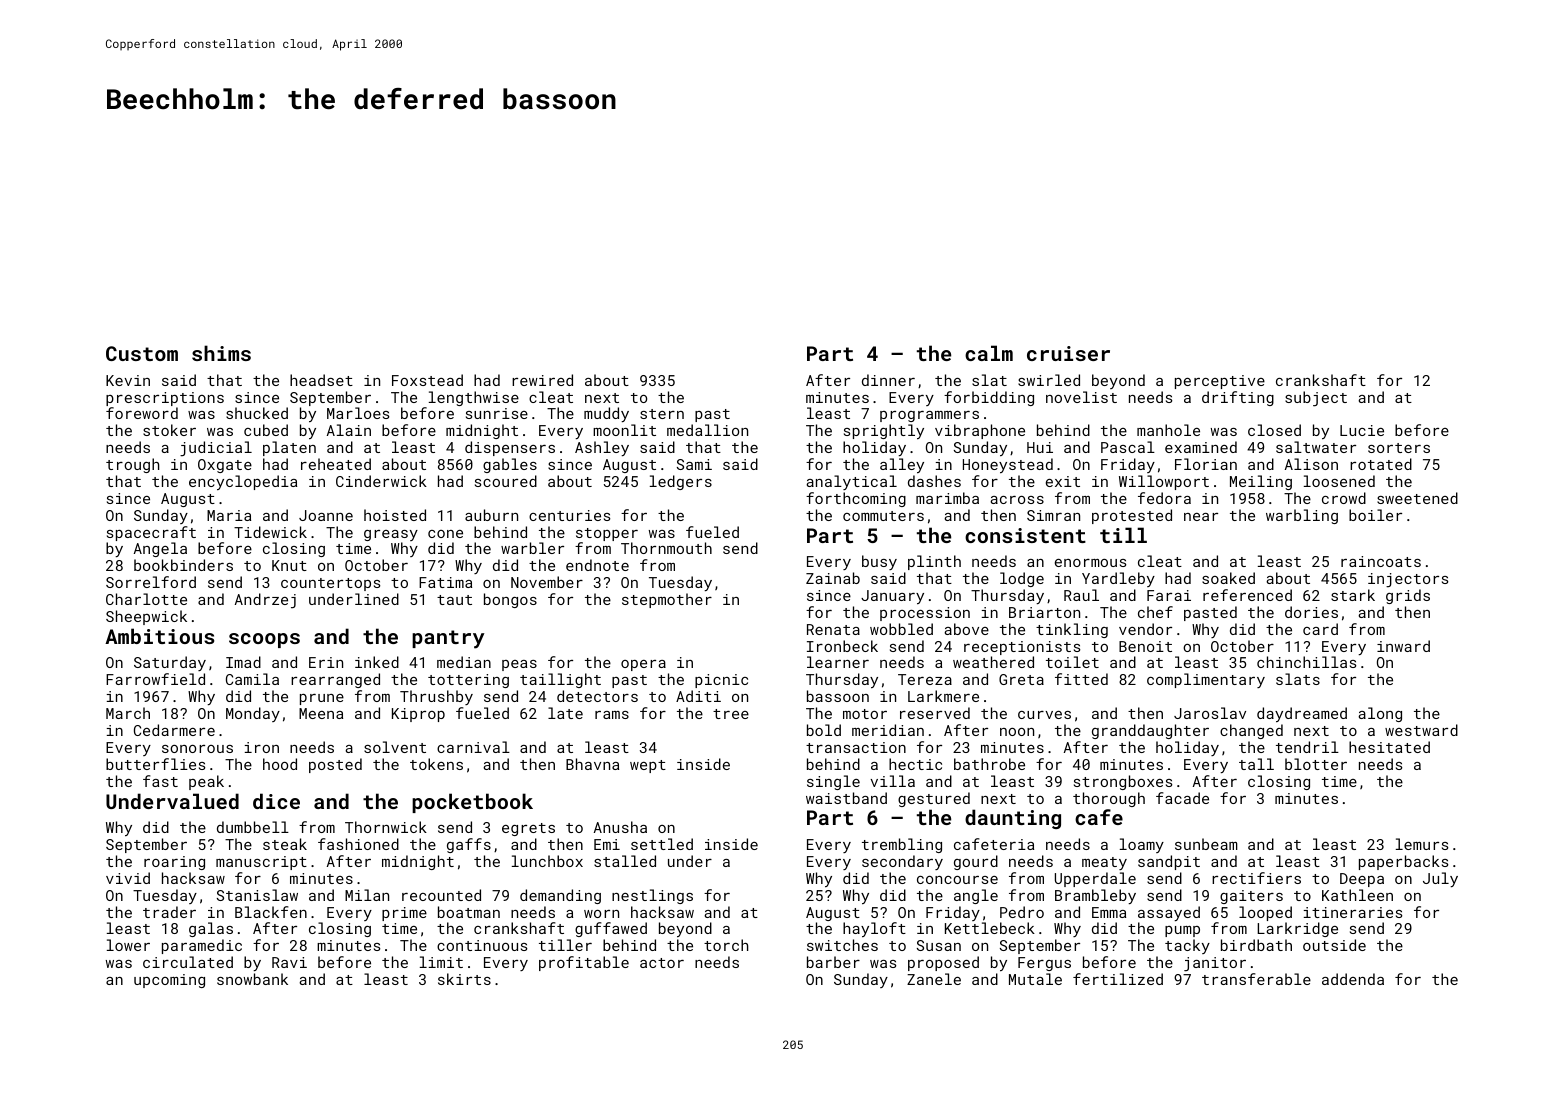 Image resolution: width=1565 pixels, height=1107 pixels. What do you see at coordinates (349, 430) in the screenshot?
I see `Alain` at bounding box center [349, 430].
